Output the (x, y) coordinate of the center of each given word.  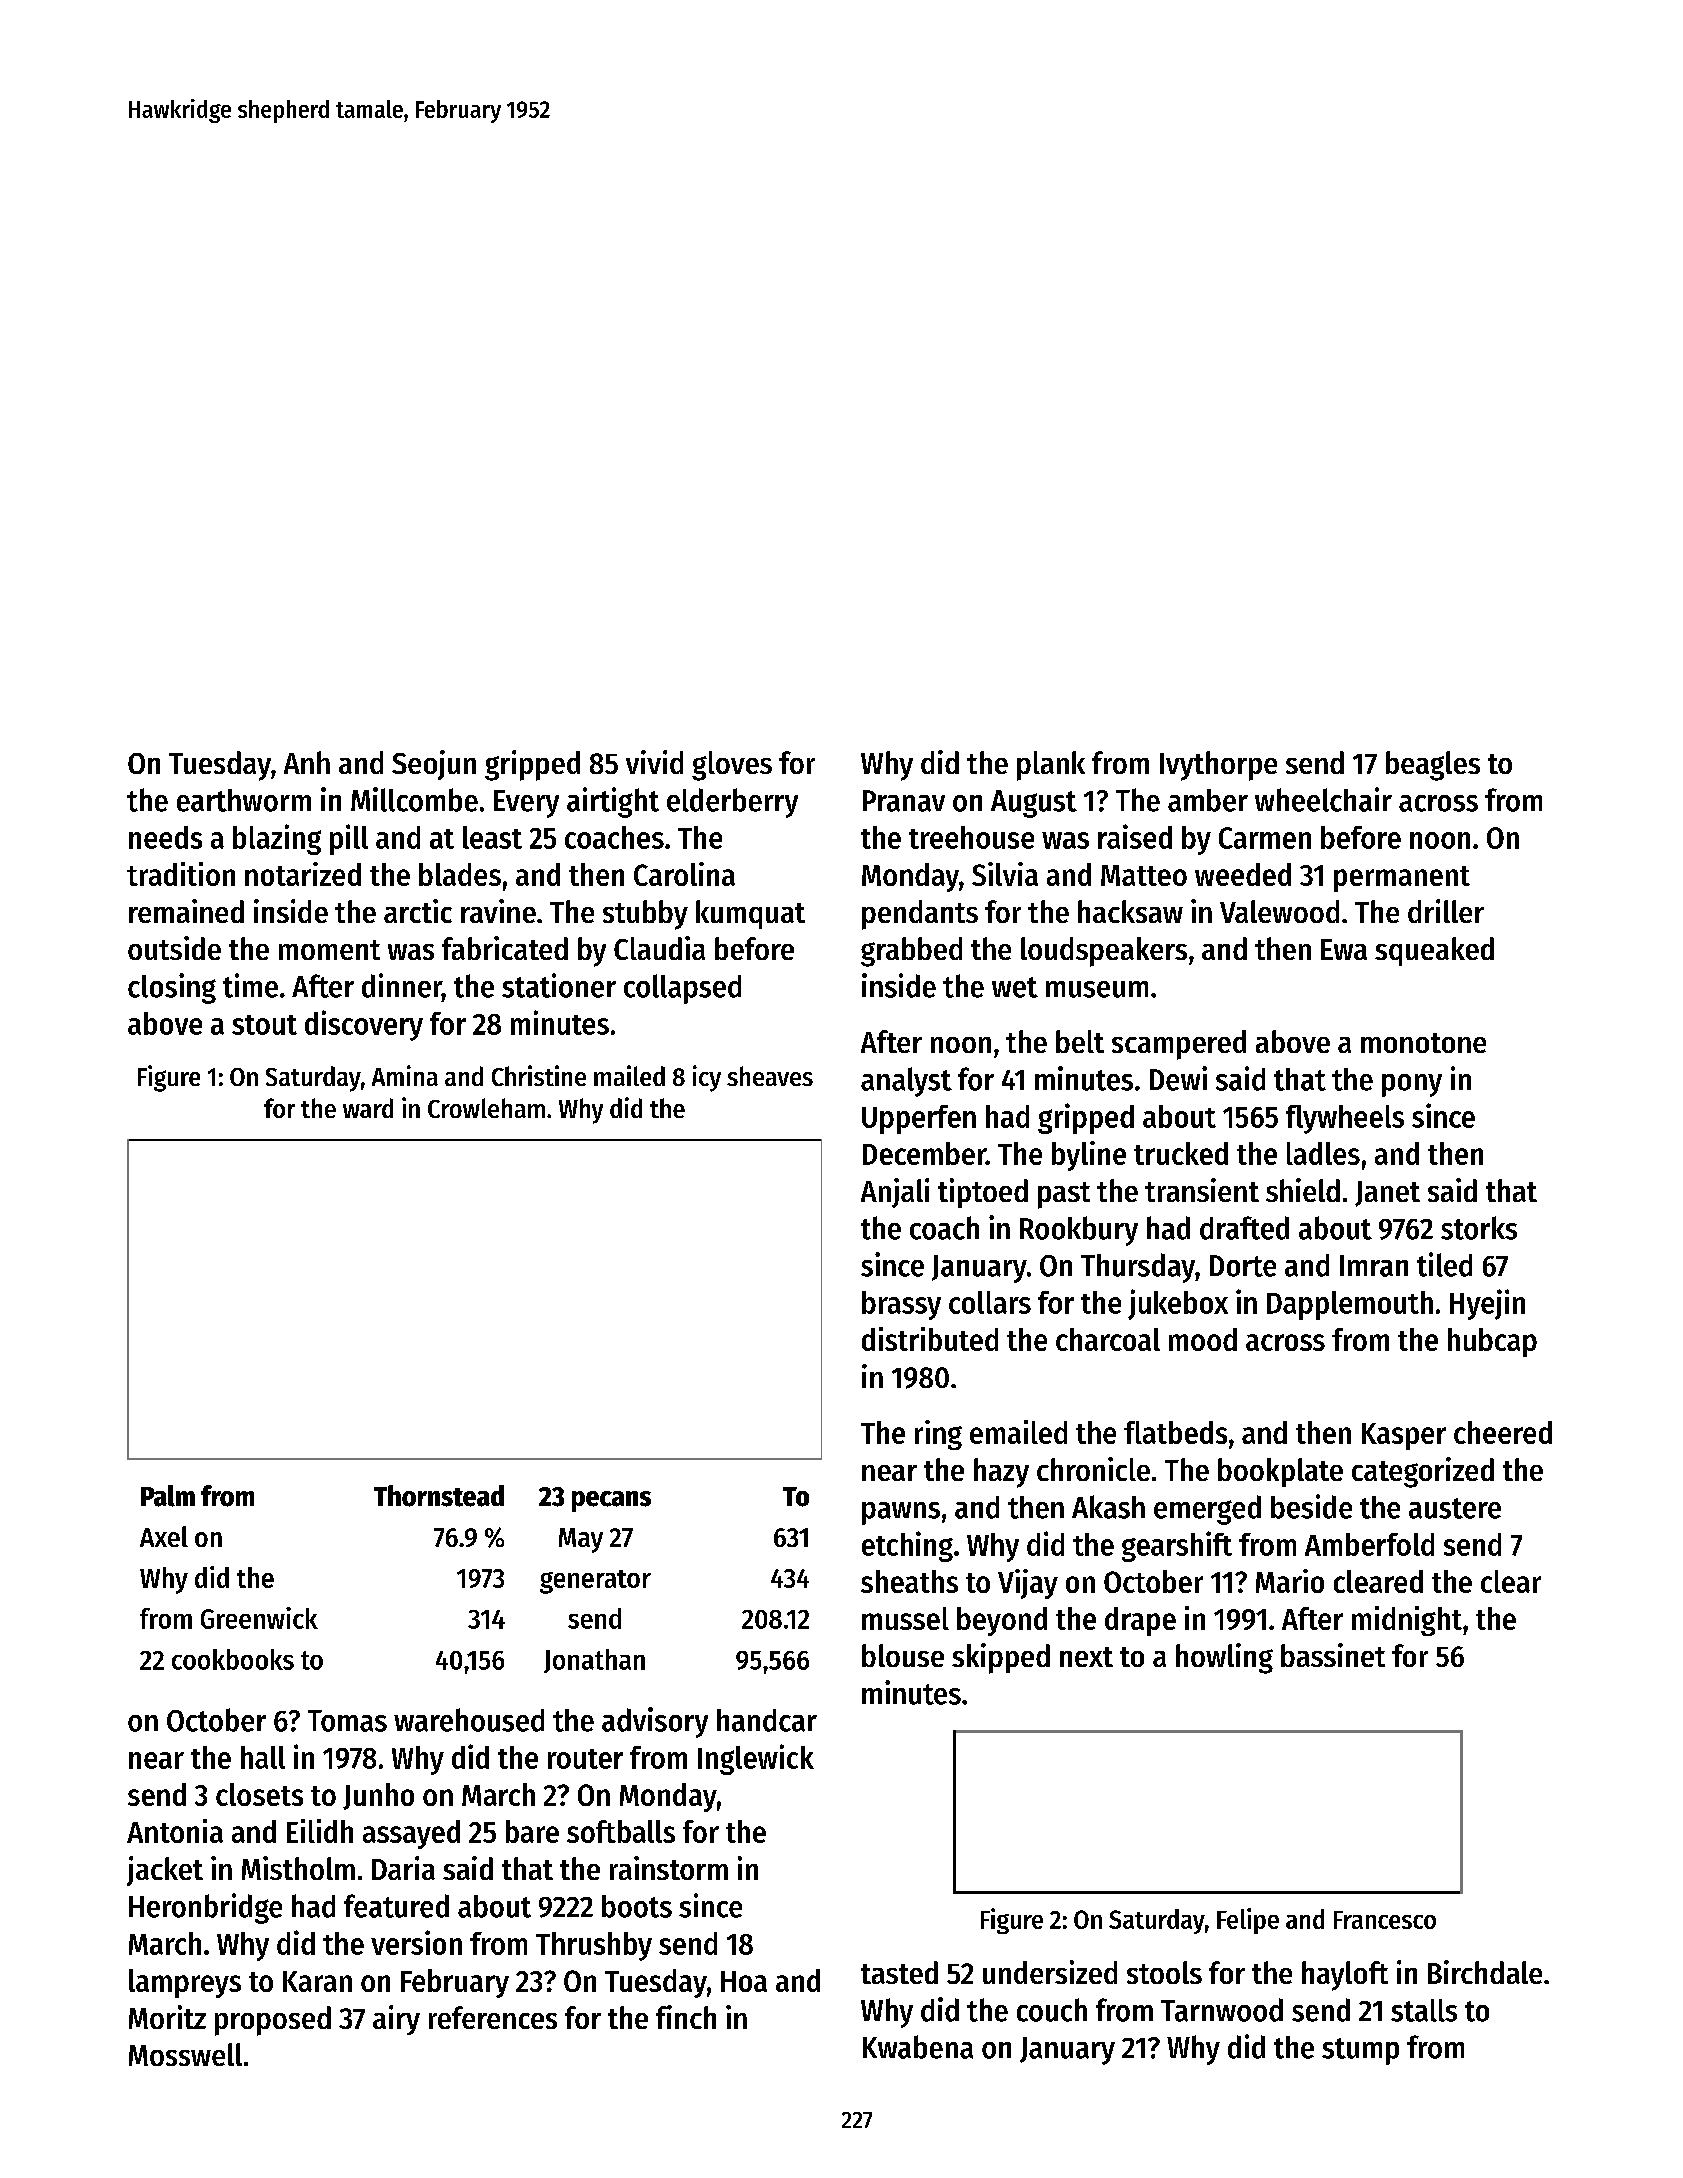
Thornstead (439, 1496)
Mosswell (185, 2054)
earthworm (244, 800)
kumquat (750, 914)
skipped (1001, 1658)
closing (172, 988)
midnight (1407, 1621)
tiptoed (983, 1193)
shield (1303, 1190)
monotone (1423, 1043)
